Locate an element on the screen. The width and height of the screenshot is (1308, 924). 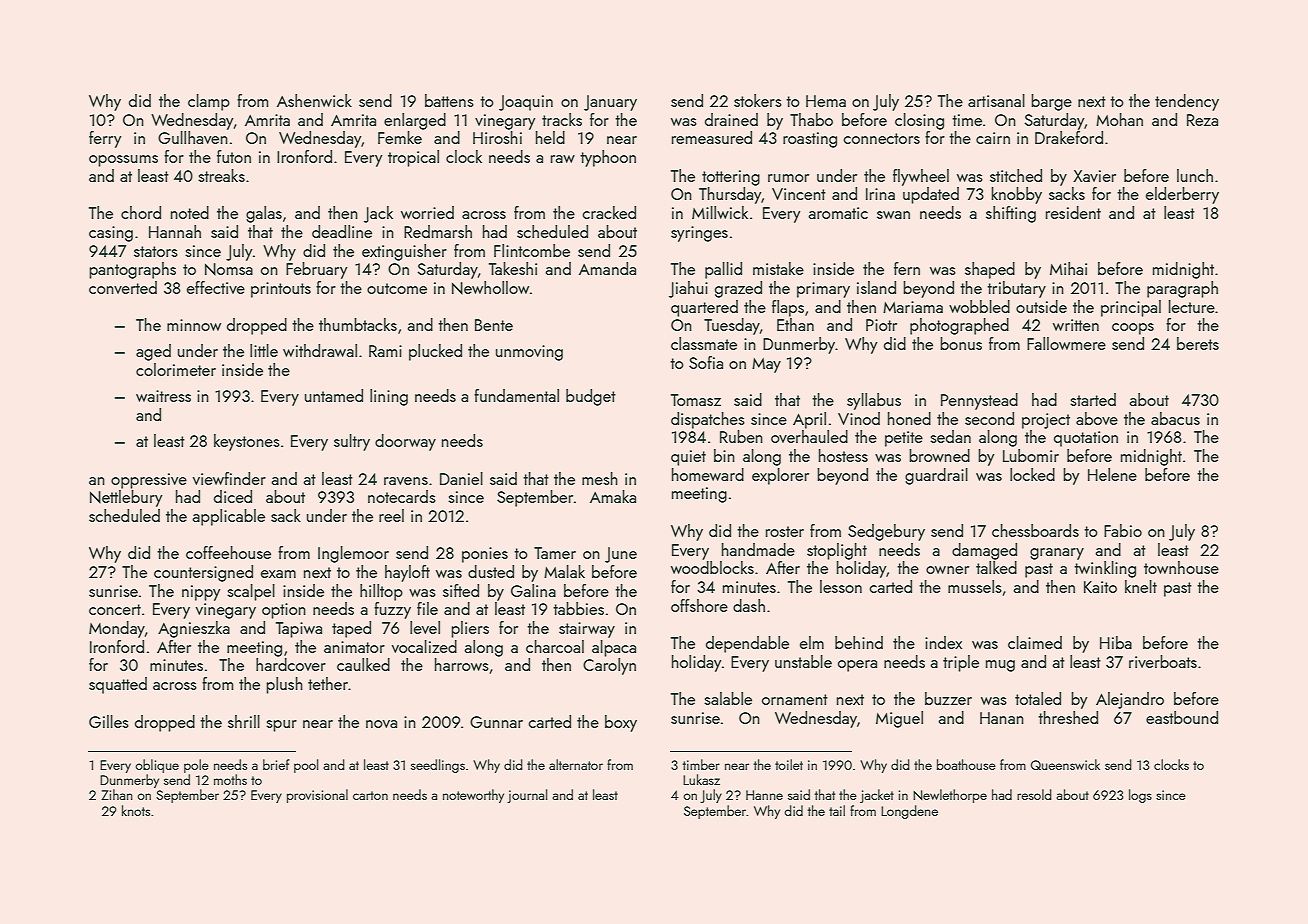
clamp is located at coordinates (209, 102).
